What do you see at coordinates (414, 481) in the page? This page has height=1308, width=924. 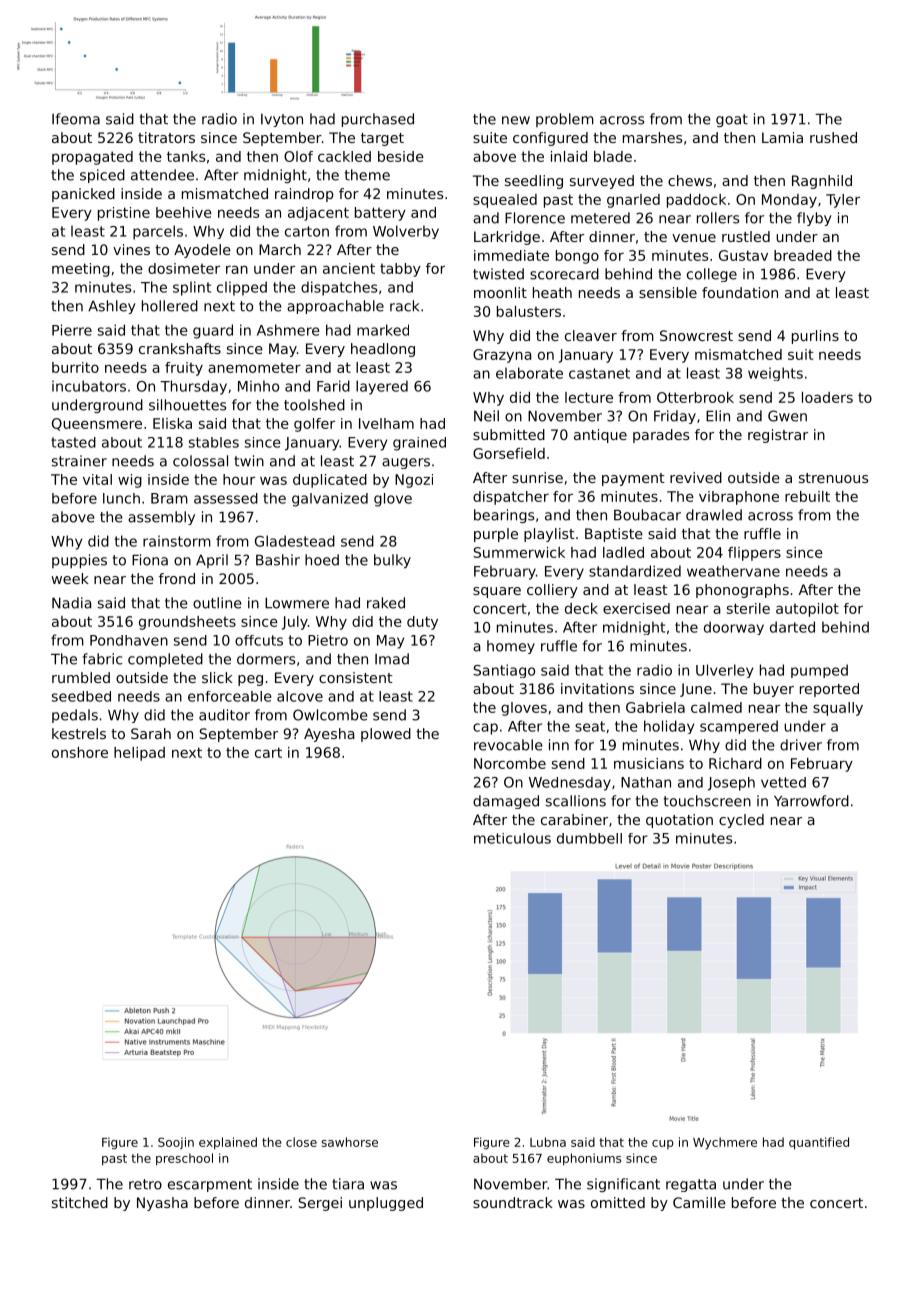 I see `Ngozi` at bounding box center [414, 481].
